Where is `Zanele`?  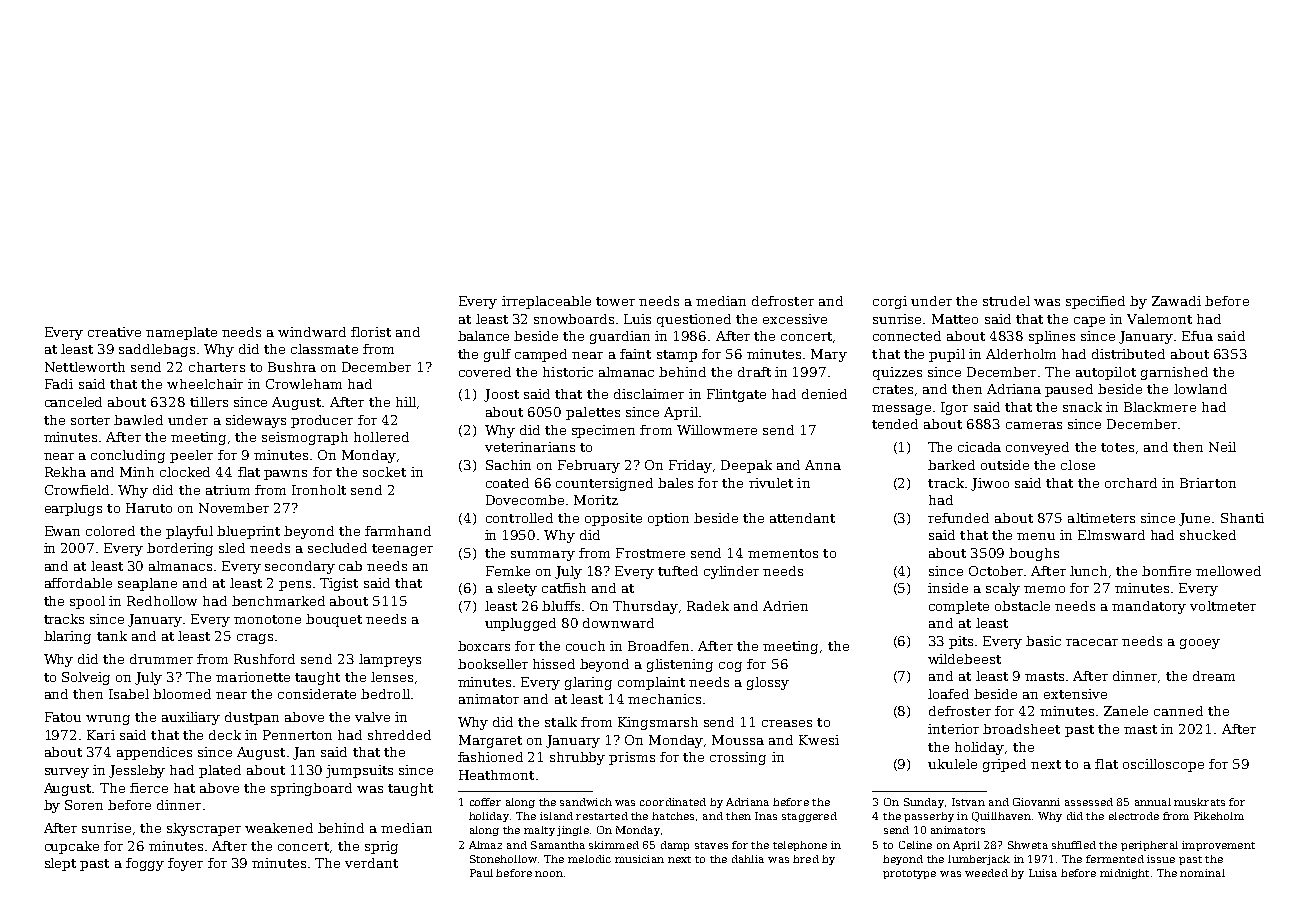 Zanele is located at coordinates (1126, 711).
